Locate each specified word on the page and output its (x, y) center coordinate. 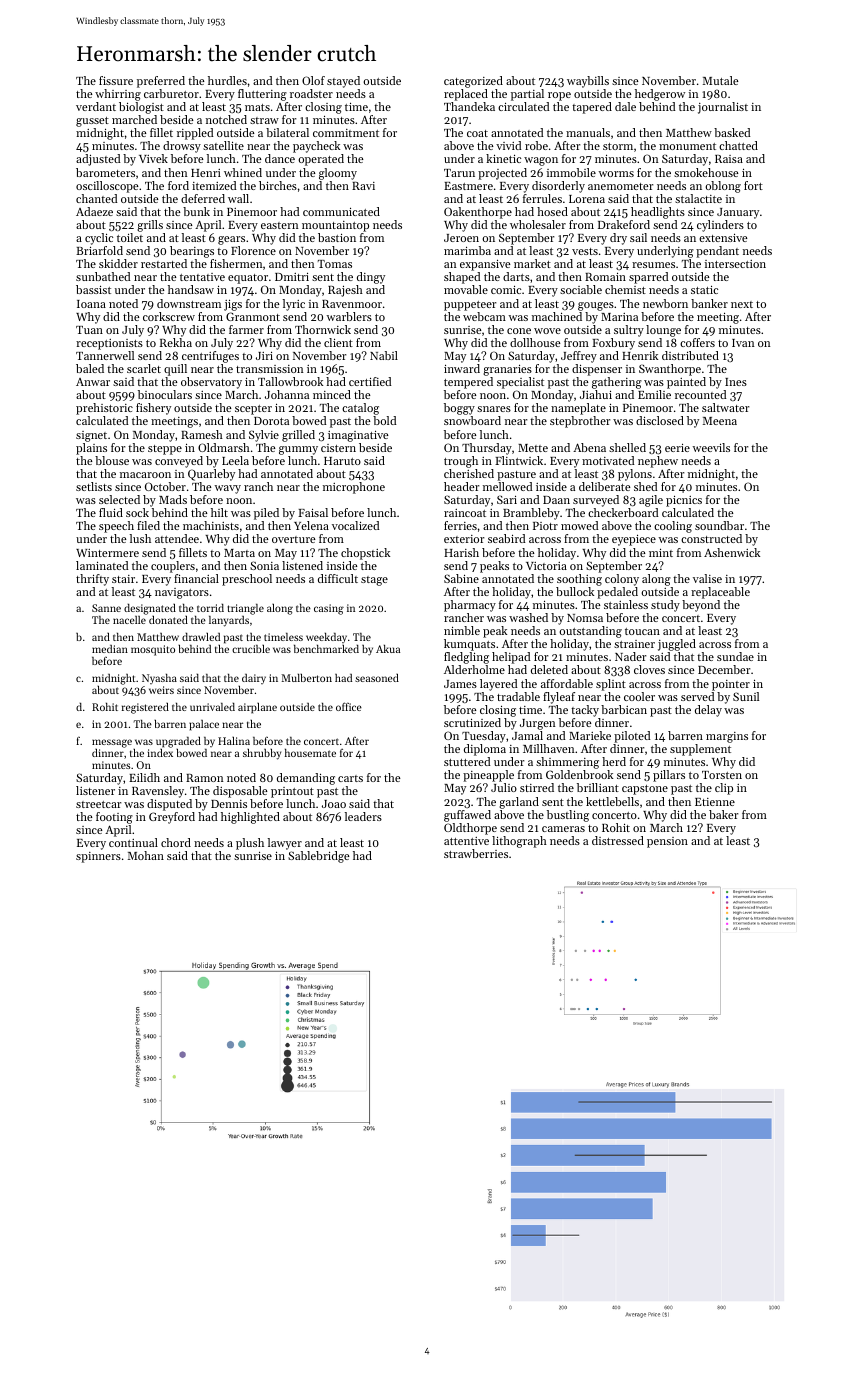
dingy (371, 278)
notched (226, 119)
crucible (251, 649)
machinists (211, 525)
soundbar (719, 525)
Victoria (546, 566)
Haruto (342, 461)
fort (753, 185)
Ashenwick (732, 552)
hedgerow (660, 95)
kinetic (503, 158)
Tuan (89, 330)
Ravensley (158, 792)
